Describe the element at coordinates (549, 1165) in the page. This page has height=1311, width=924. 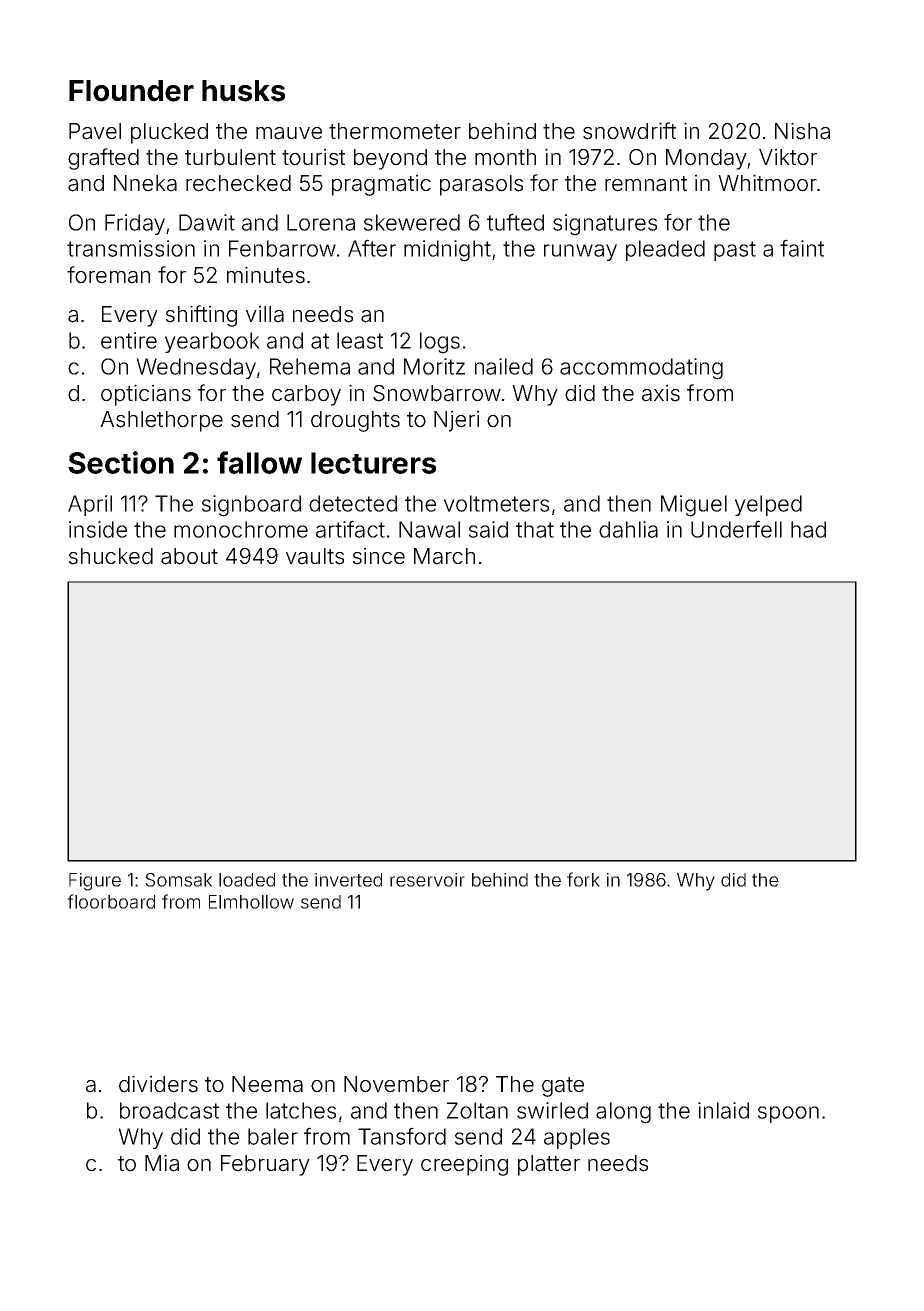
I see `platter` at that location.
